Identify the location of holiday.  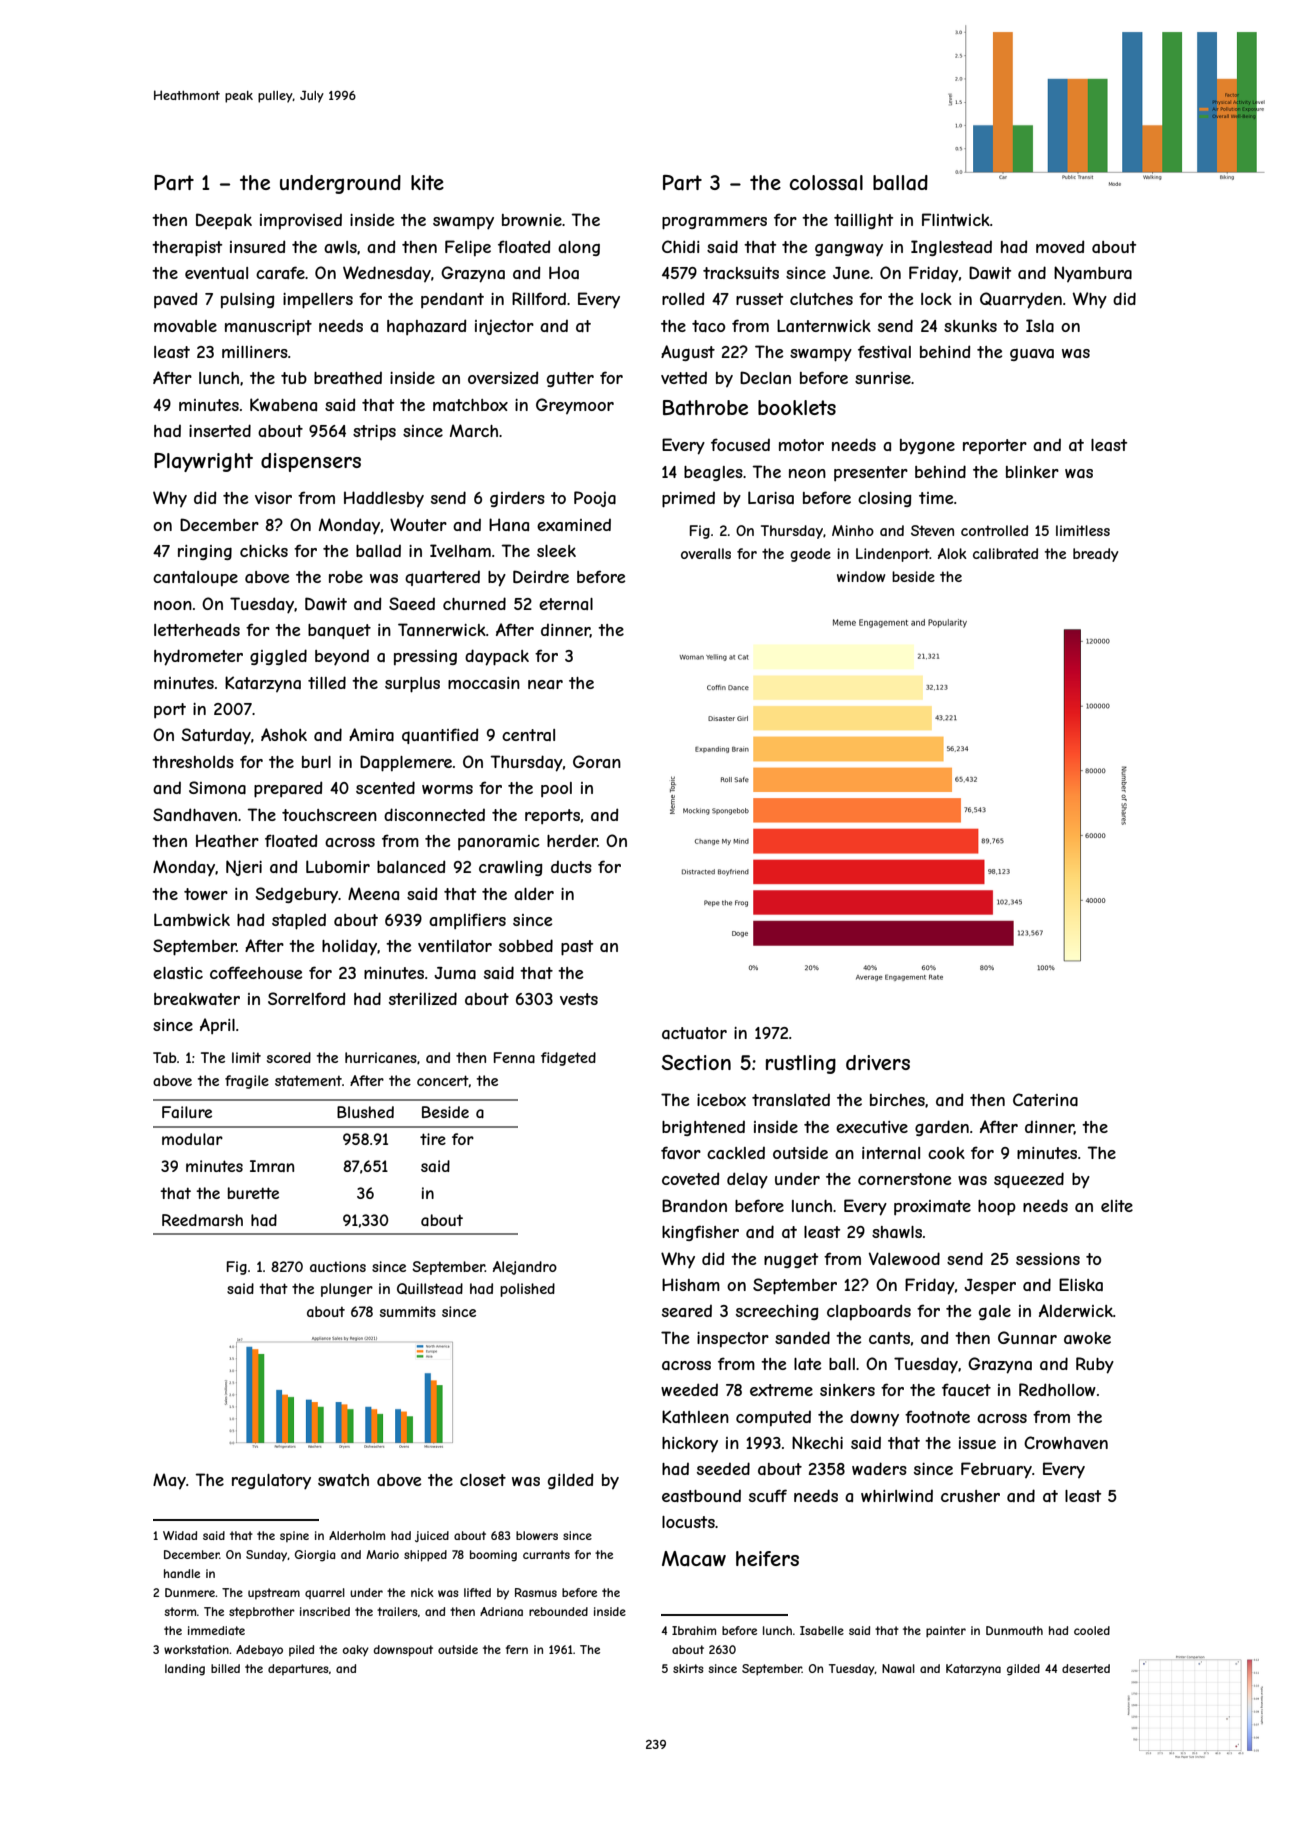
(349, 947).
